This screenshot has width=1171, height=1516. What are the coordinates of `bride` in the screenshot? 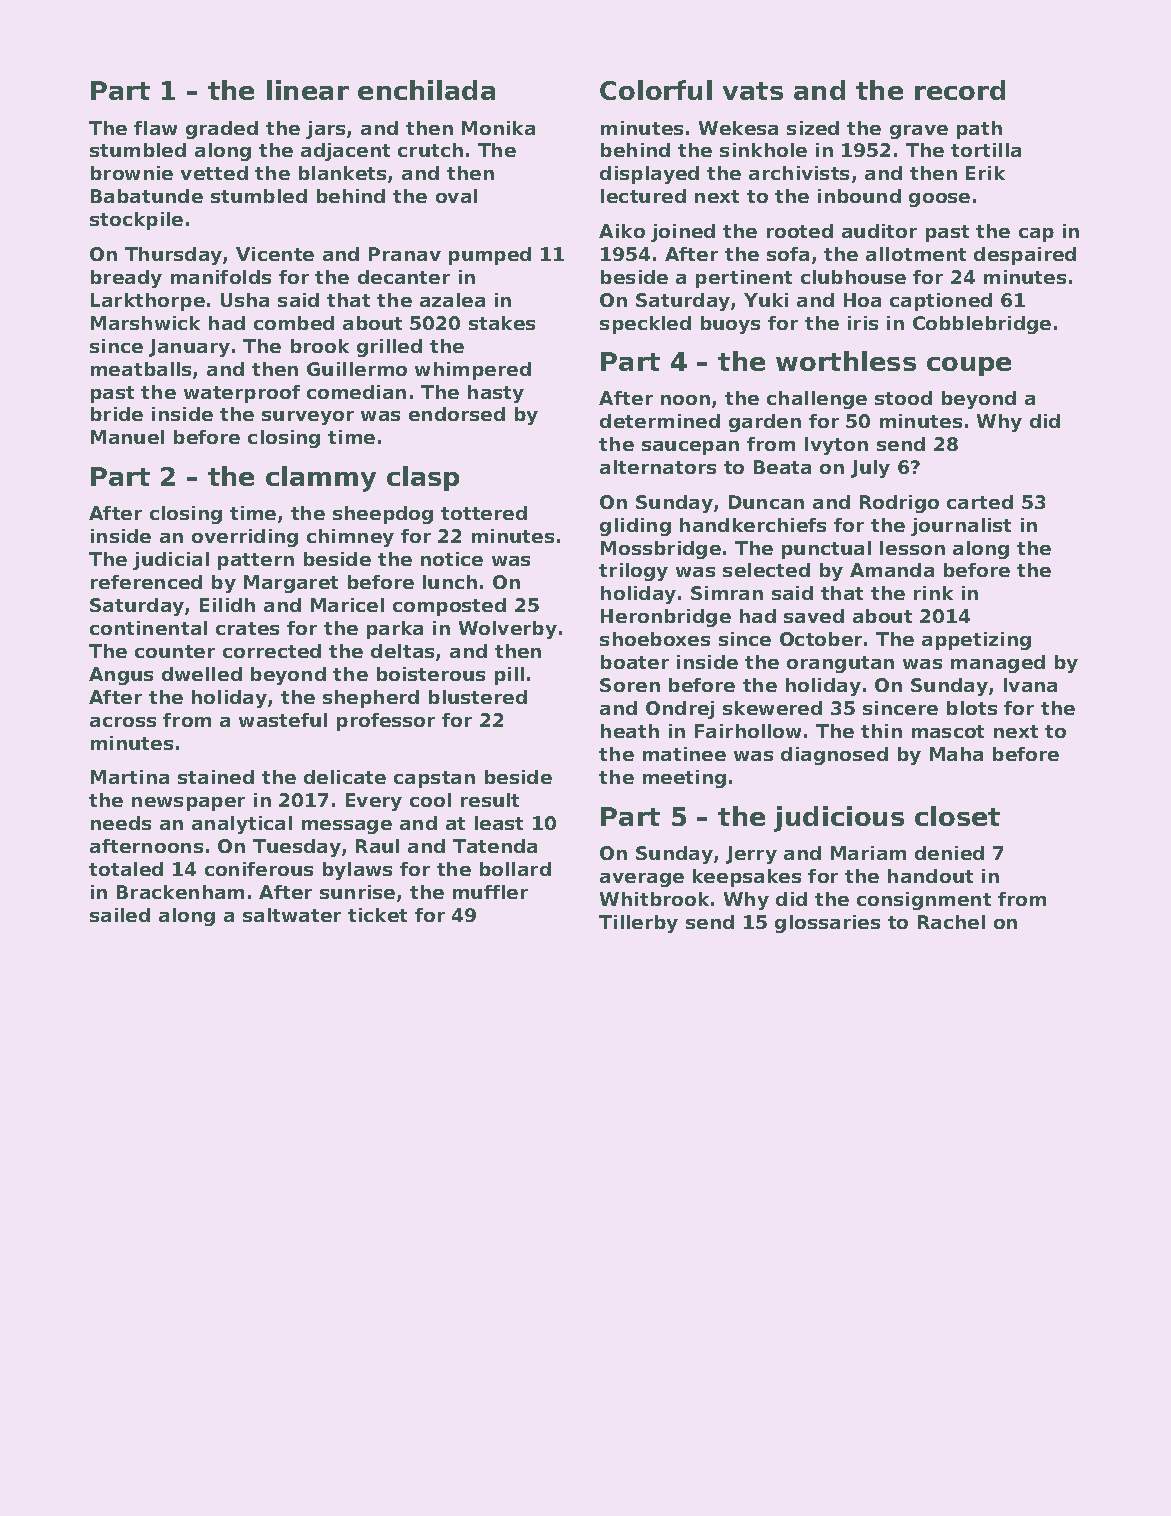 It's located at (117, 414).
